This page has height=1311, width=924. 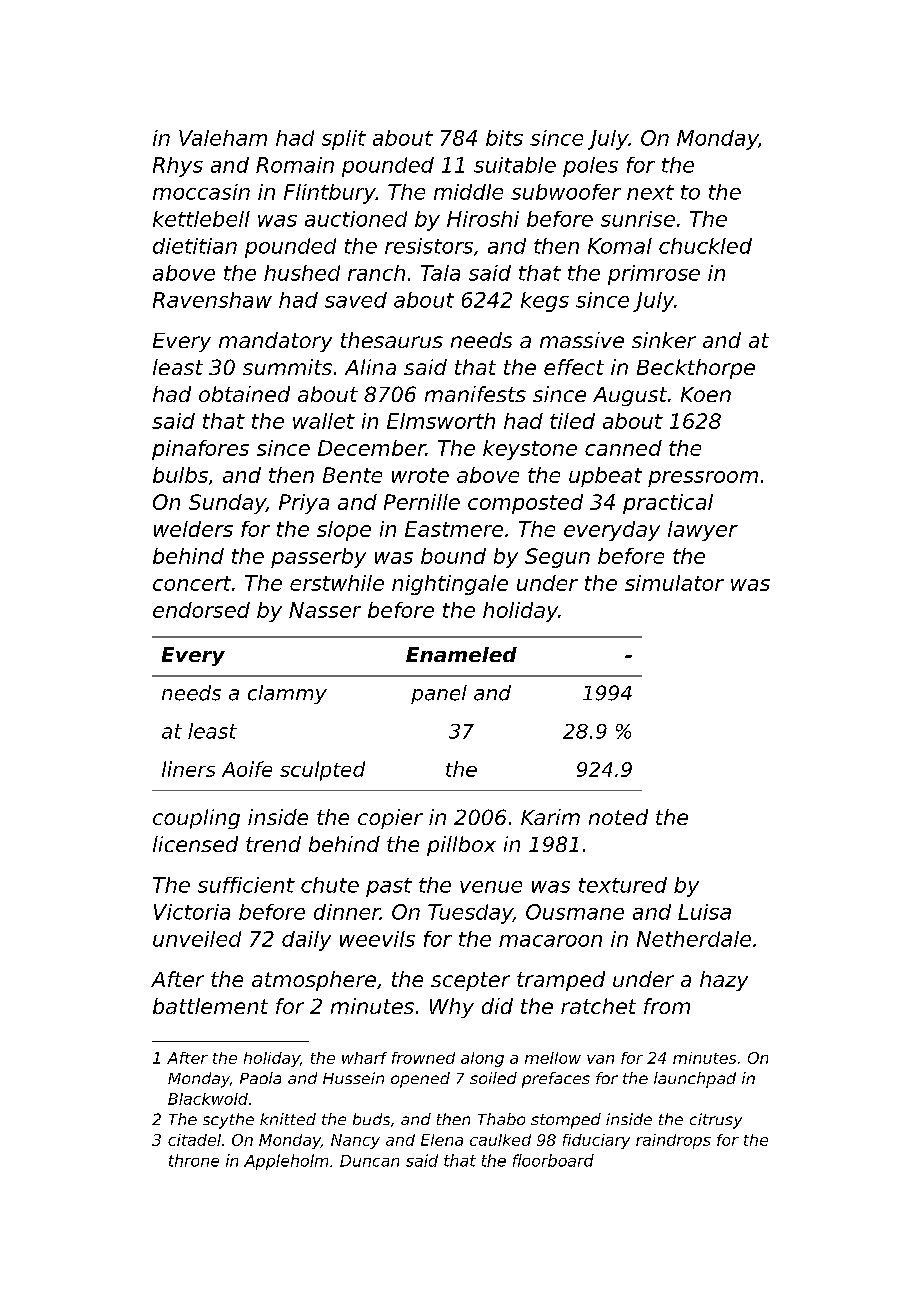 I want to click on Valeham, so click(x=223, y=138).
